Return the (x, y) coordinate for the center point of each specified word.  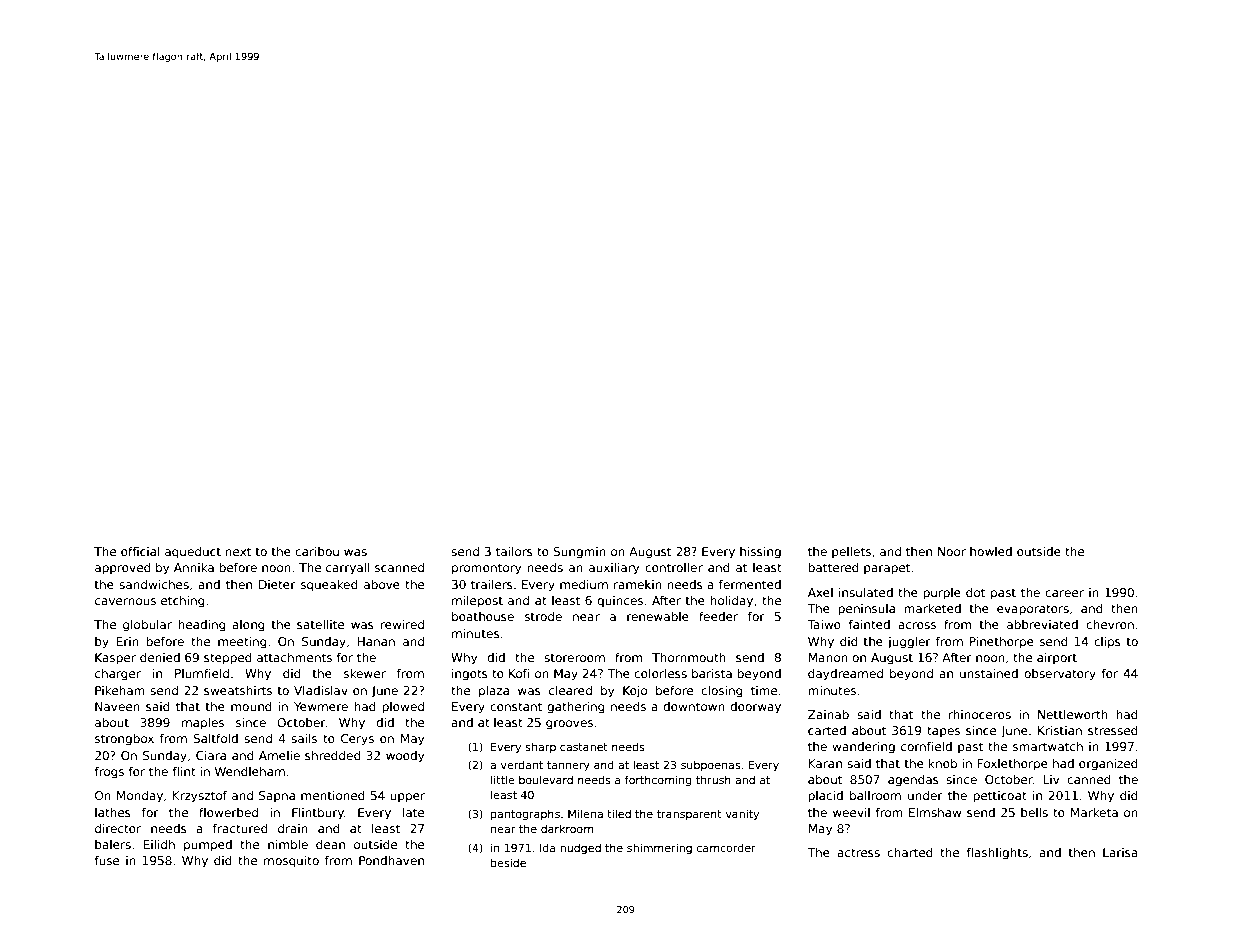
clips (1107, 643)
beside (508, 862)
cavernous (125, 601)
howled (991, 551)
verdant (522, 764)
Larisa (1120, 852)
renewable (658, 616)
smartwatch (1048, 746)
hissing (760, 553)
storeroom (574, 657)
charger (118, 675)
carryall (348, 569)
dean (330, 844)
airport (1057, 659)
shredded (333, 755)
